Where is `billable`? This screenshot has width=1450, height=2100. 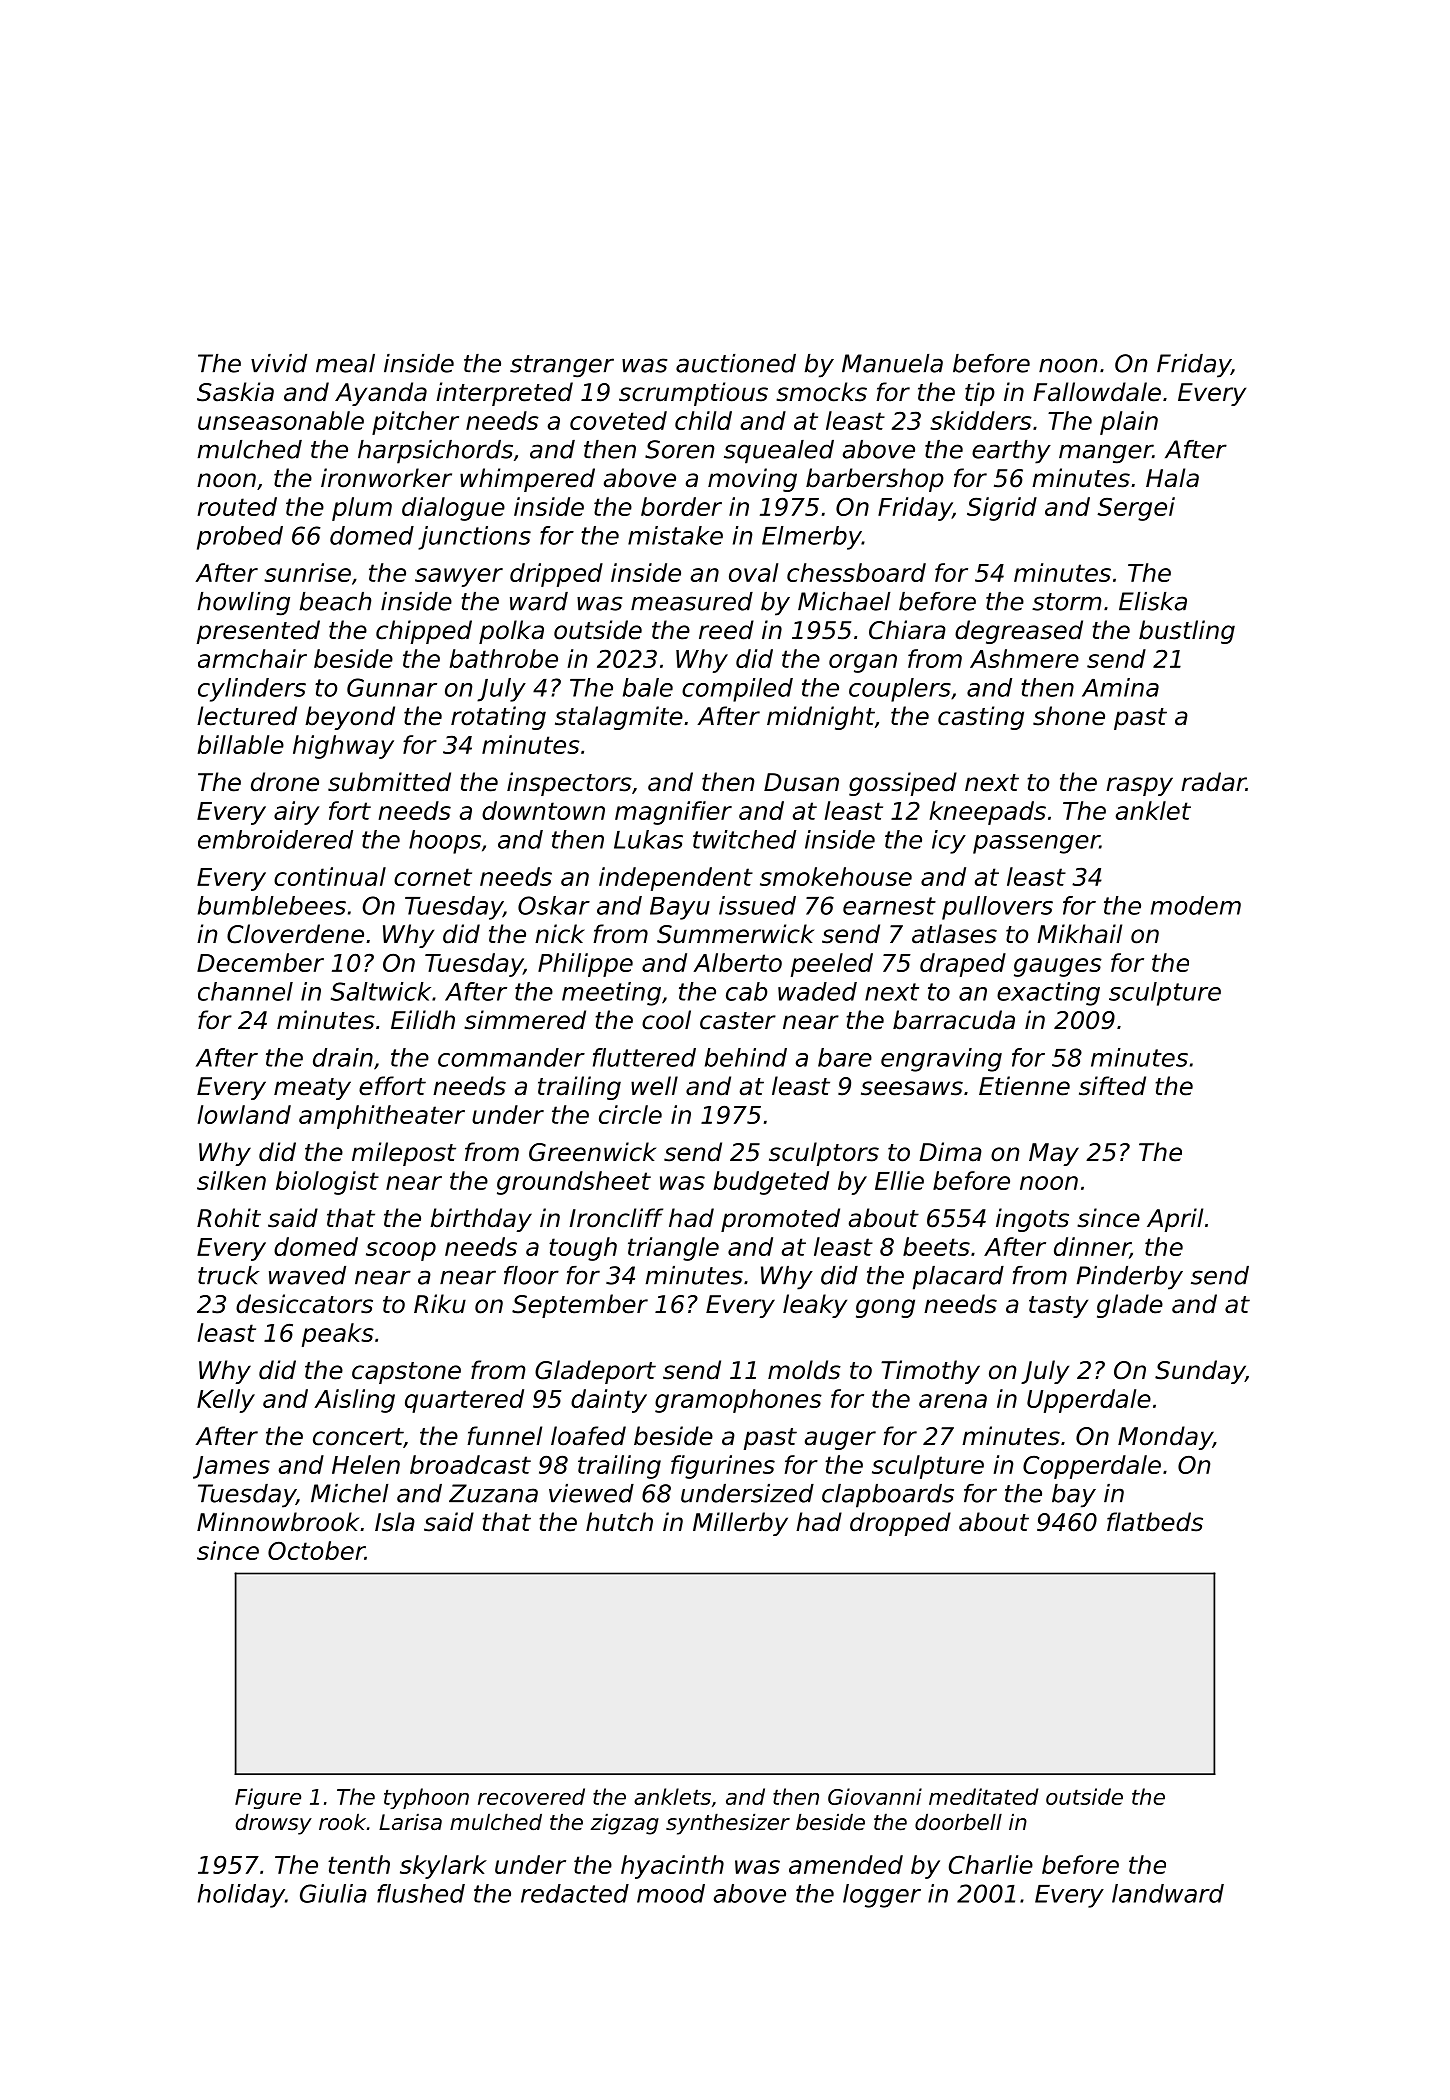 billable is located at coordinates (241, 744).
